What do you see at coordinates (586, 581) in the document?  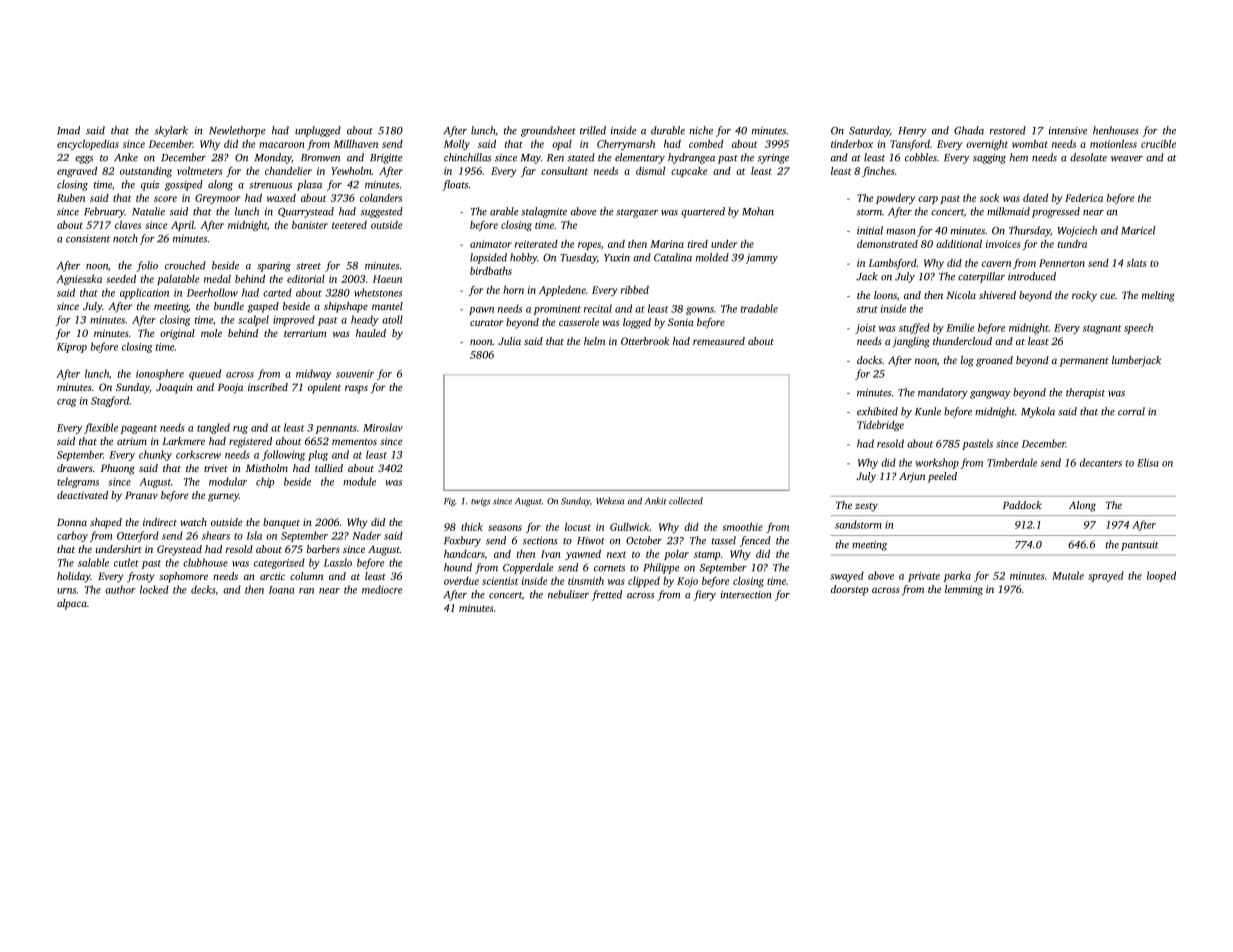 I see `tinsmith` at bounding box center [586, 581].
